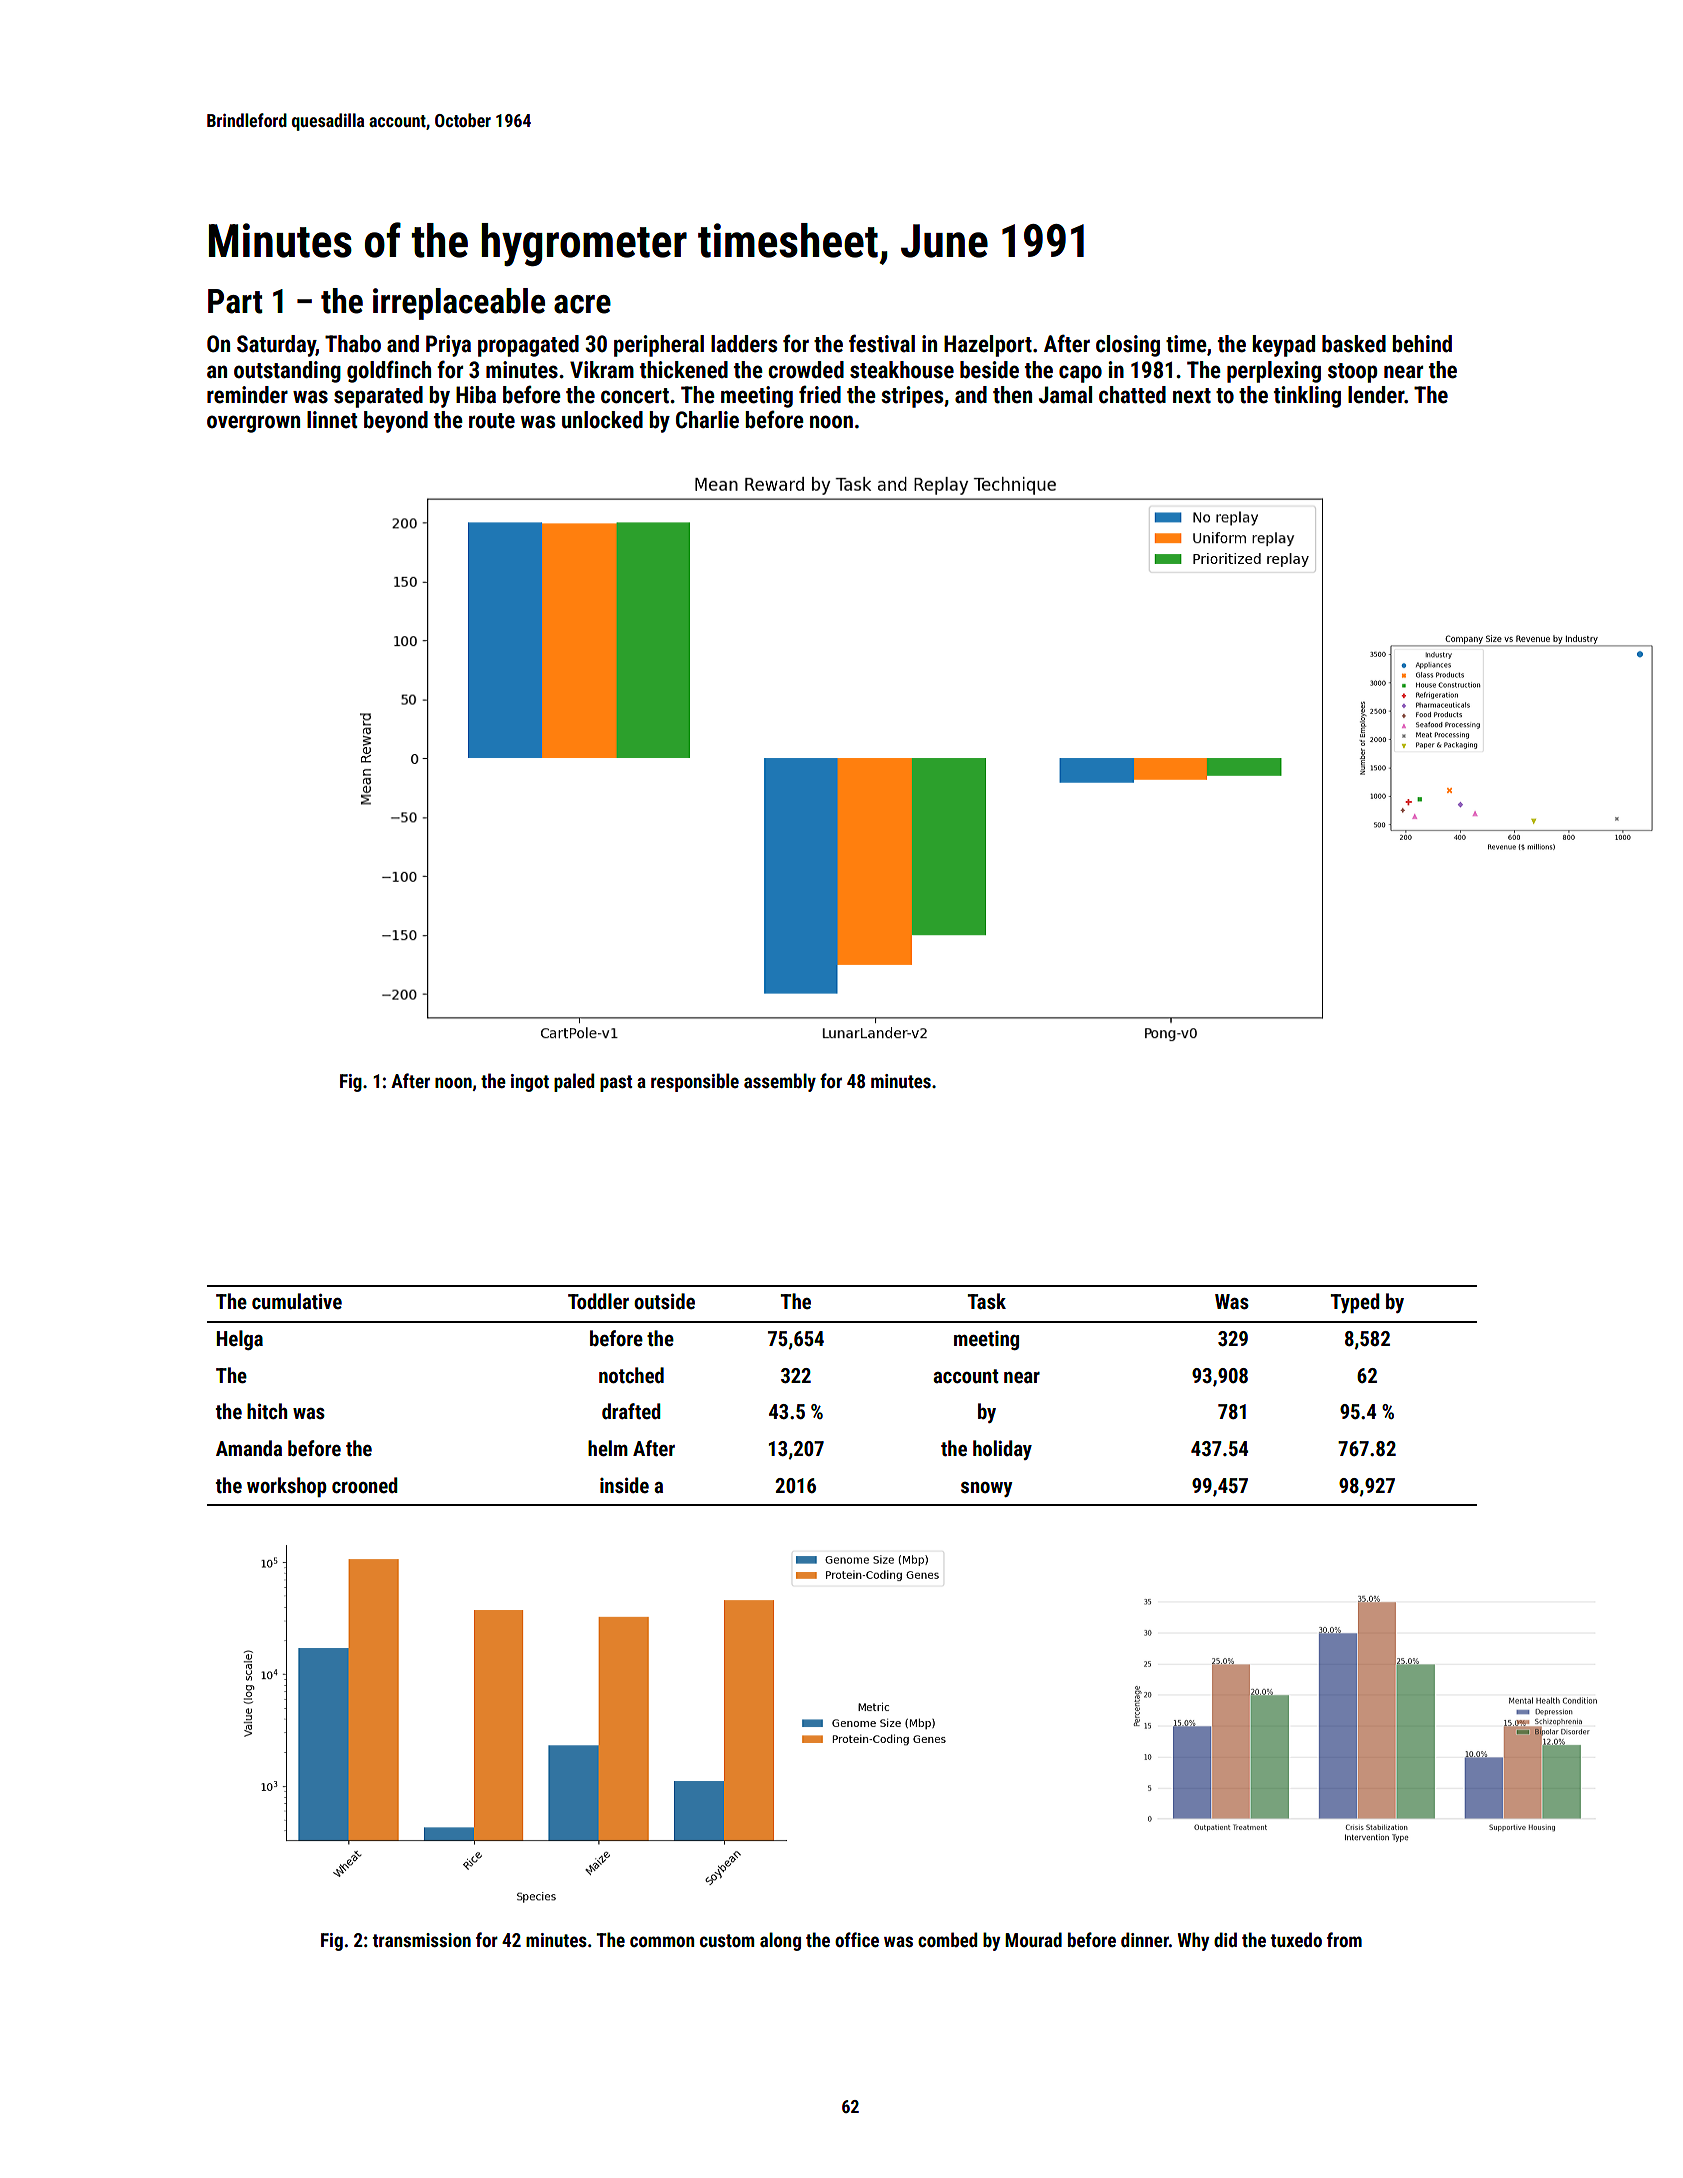 The image size is (1683, 2178). Describe the element at coordinates (422, 1940) in the screenshot. I see `transmission` at that location.
